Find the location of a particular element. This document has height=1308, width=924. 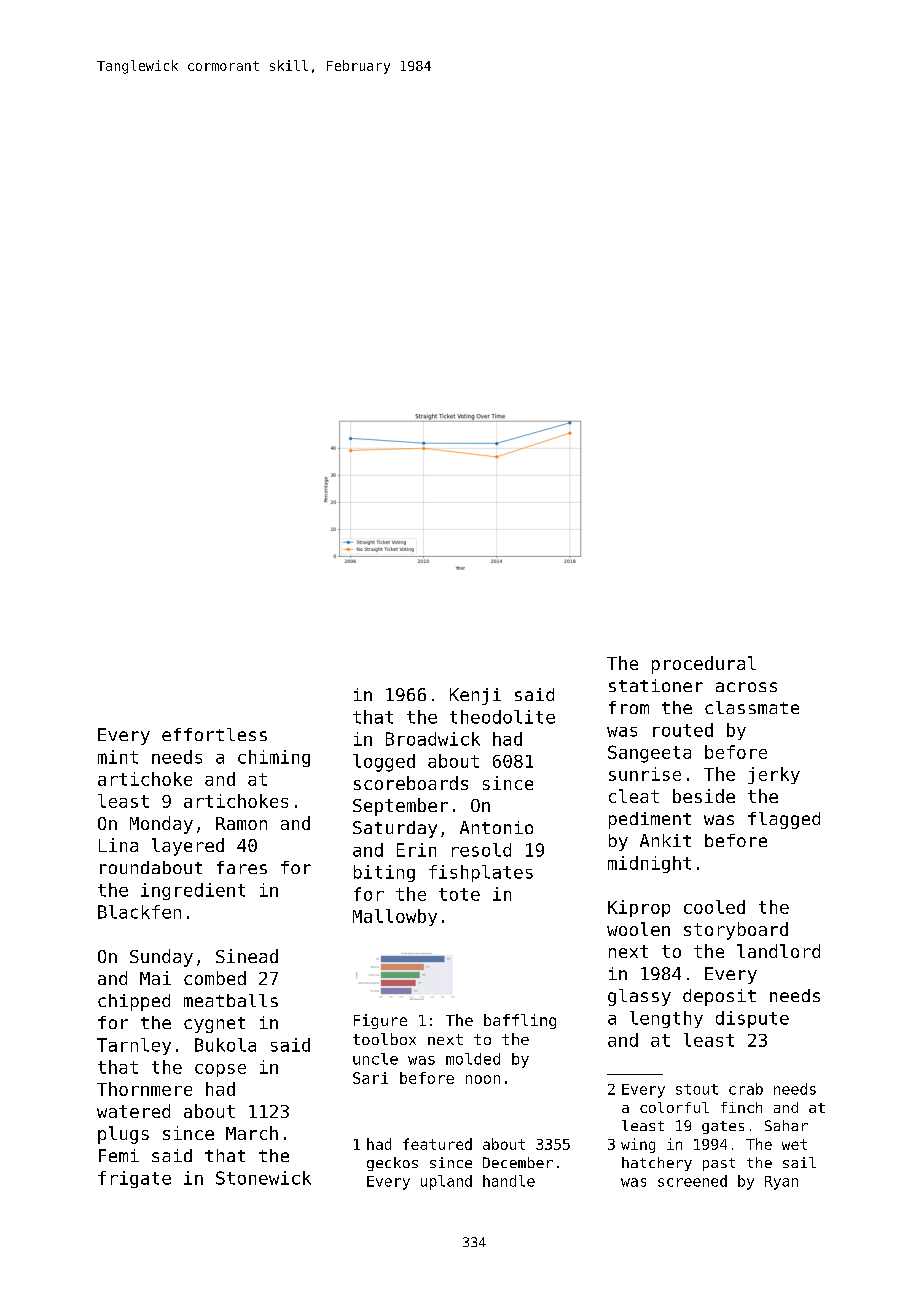

scoreboards is located at coordinates (411, 783).
